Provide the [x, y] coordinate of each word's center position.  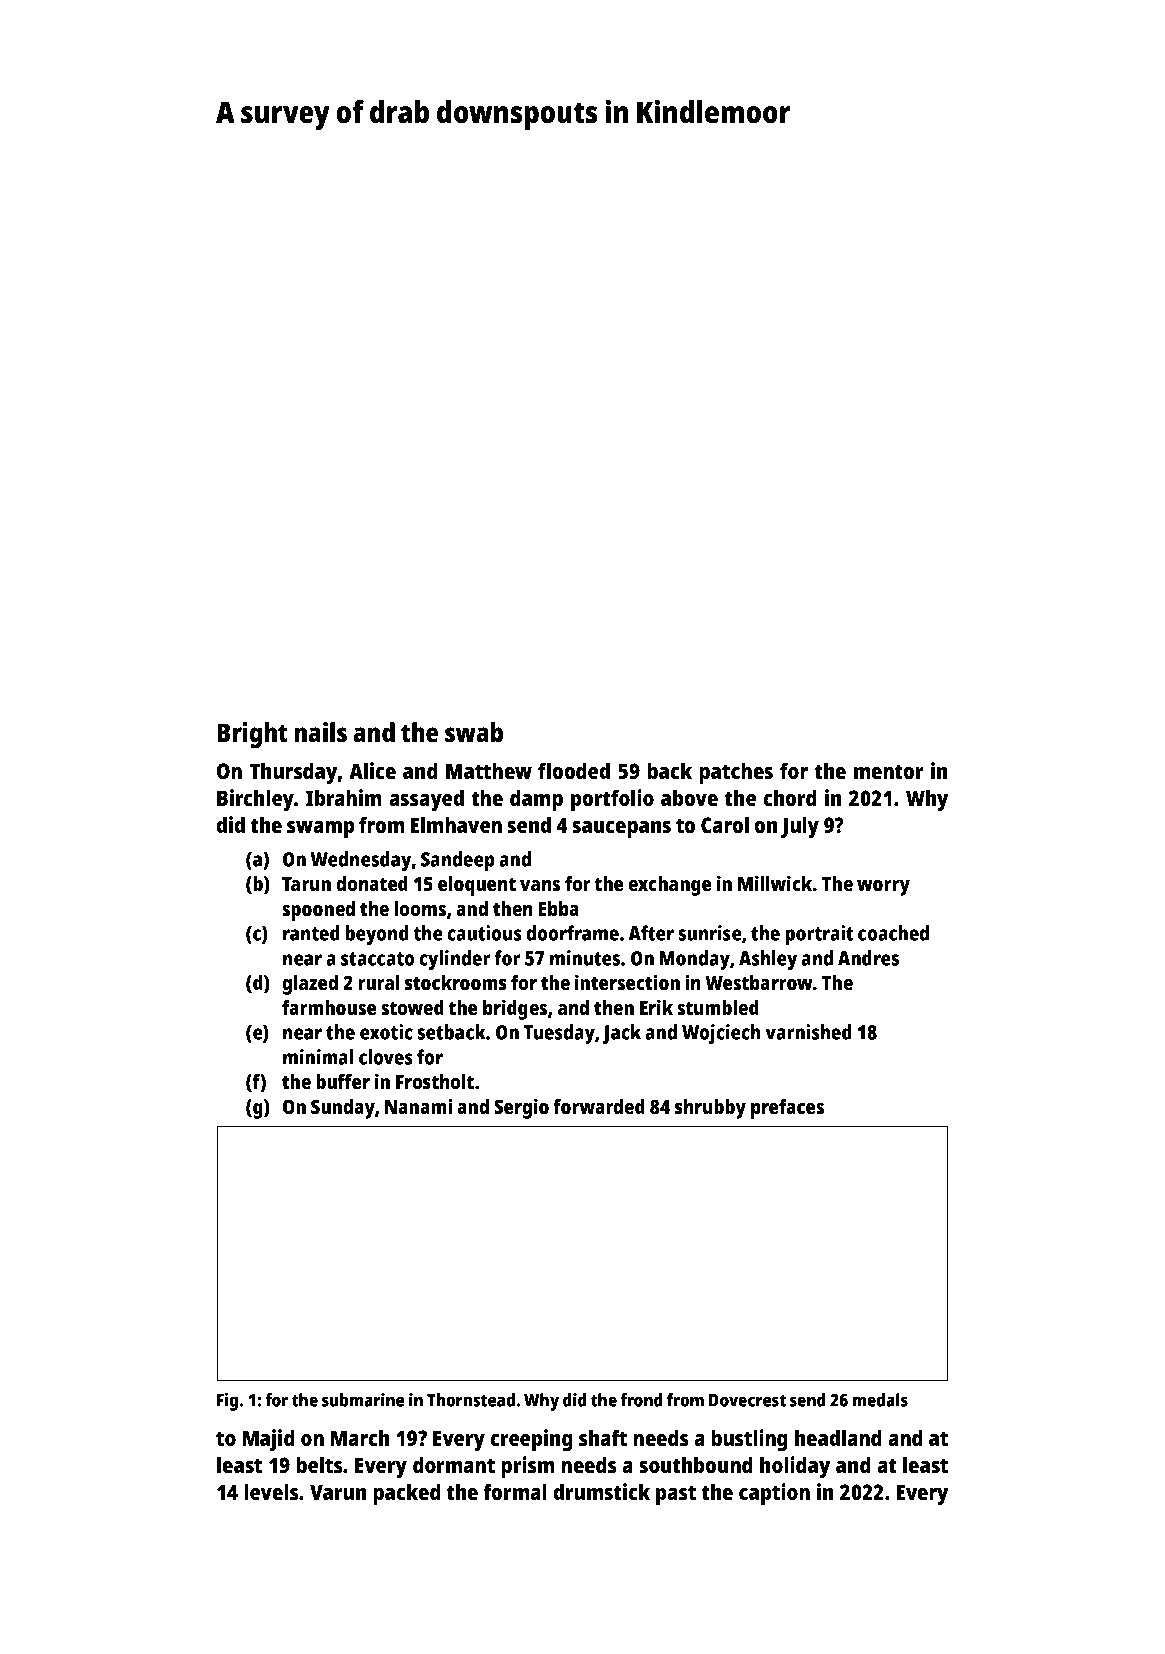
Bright [252, 735]
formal [515, 1491]
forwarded [599, 1106]
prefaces [787, 1109]
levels [271, 1491]
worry [883, 888]
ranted [311, 933]
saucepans [621, 829]
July [800, 827]
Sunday [343, 1109]
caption [774, 1494]
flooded [574, 770]
